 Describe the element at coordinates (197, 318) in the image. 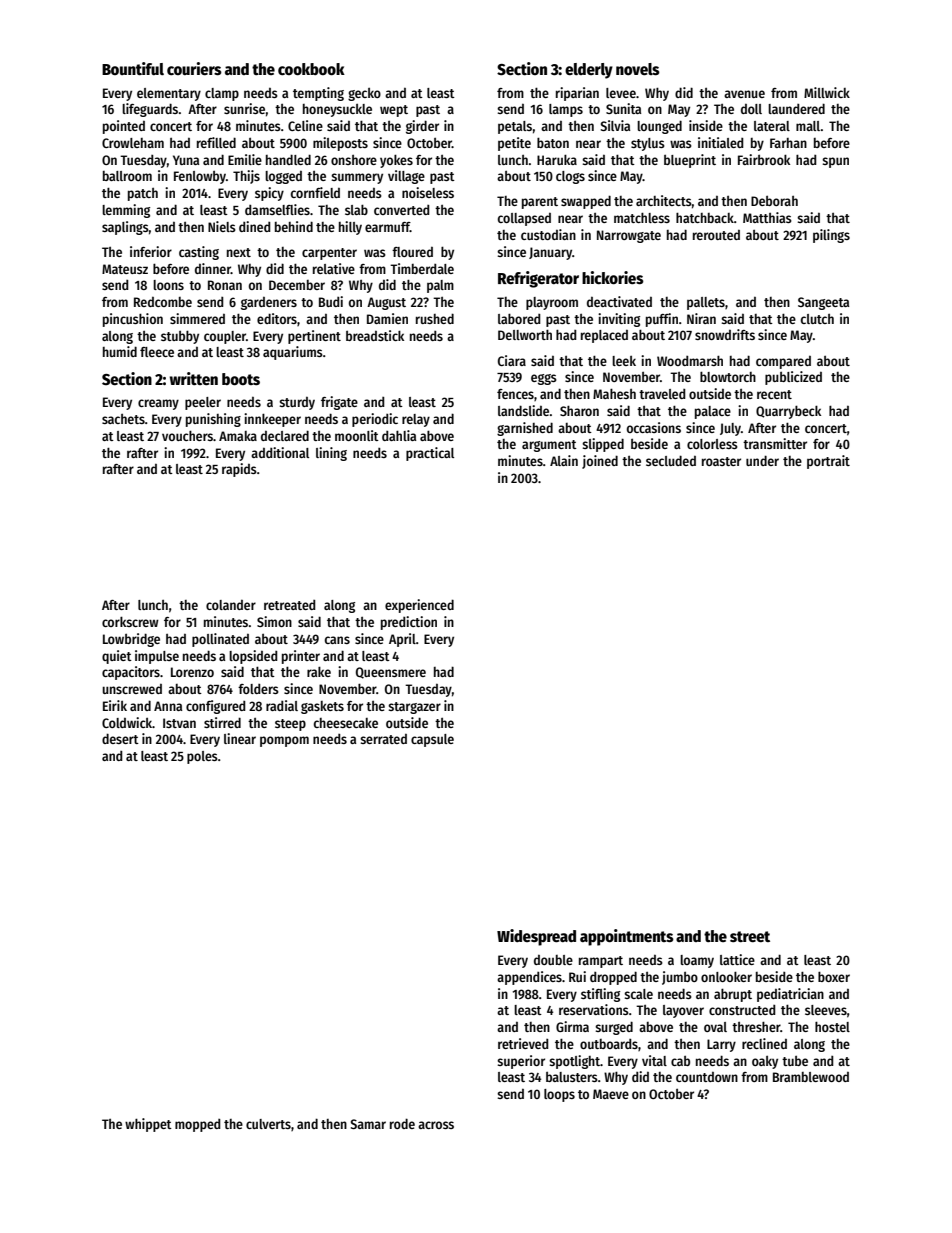

I see `simmered` at that location.
